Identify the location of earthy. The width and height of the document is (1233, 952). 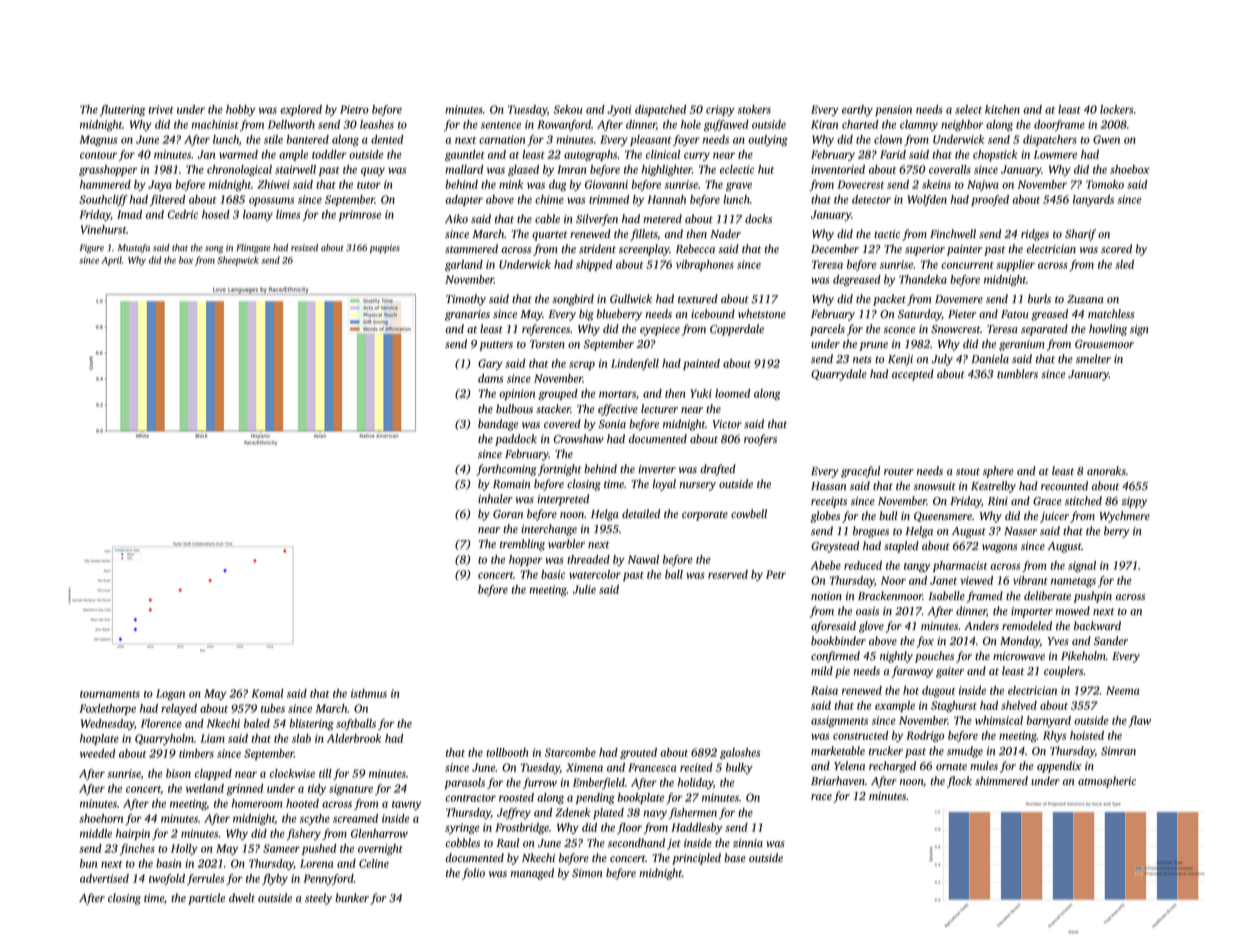
(857, 110).
